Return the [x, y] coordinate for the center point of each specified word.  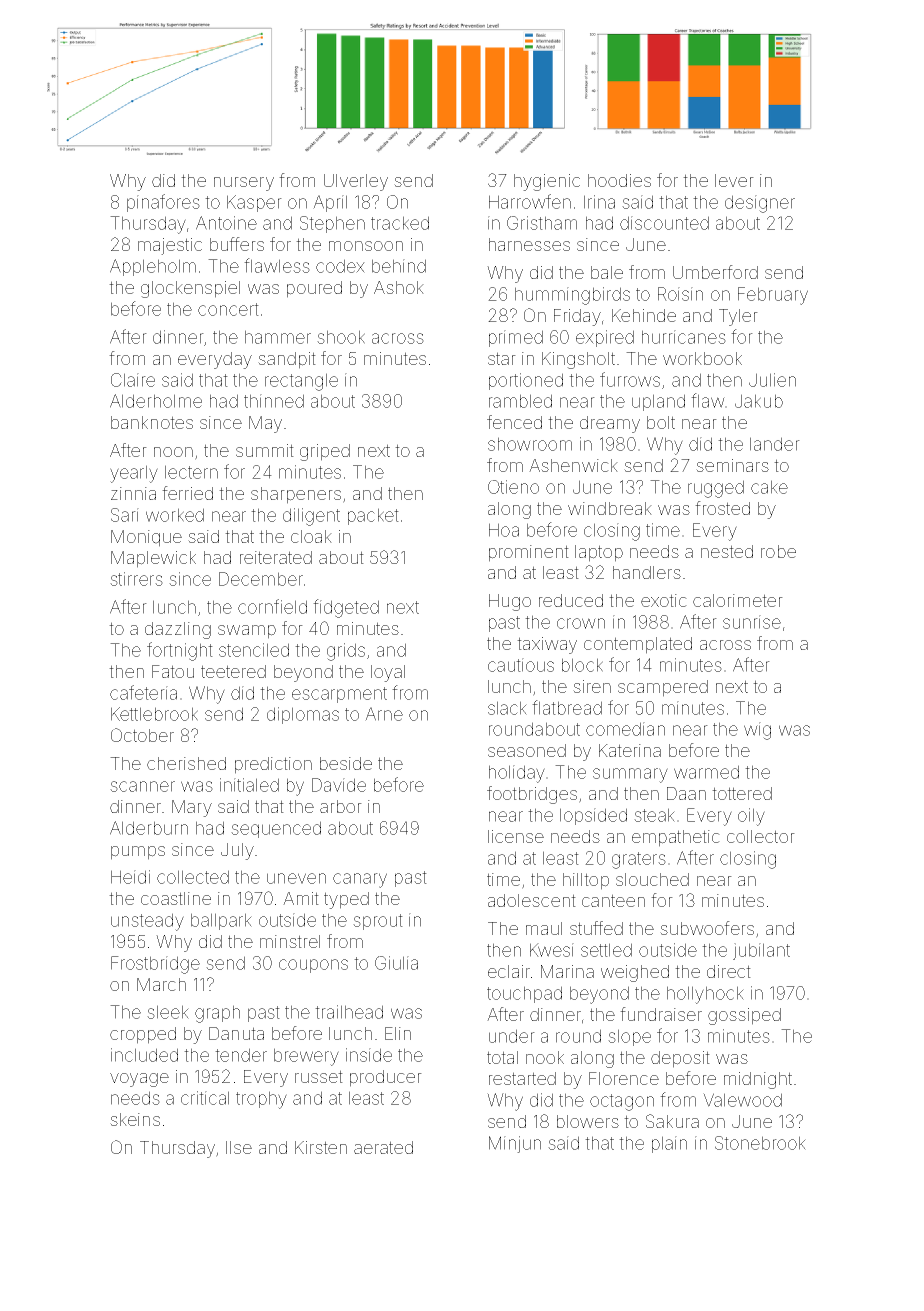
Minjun [515, 1144]
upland [658, 402]
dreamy [610, 424]
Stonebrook [760, 1143]
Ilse [239, 1147]
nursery [244, 184]
